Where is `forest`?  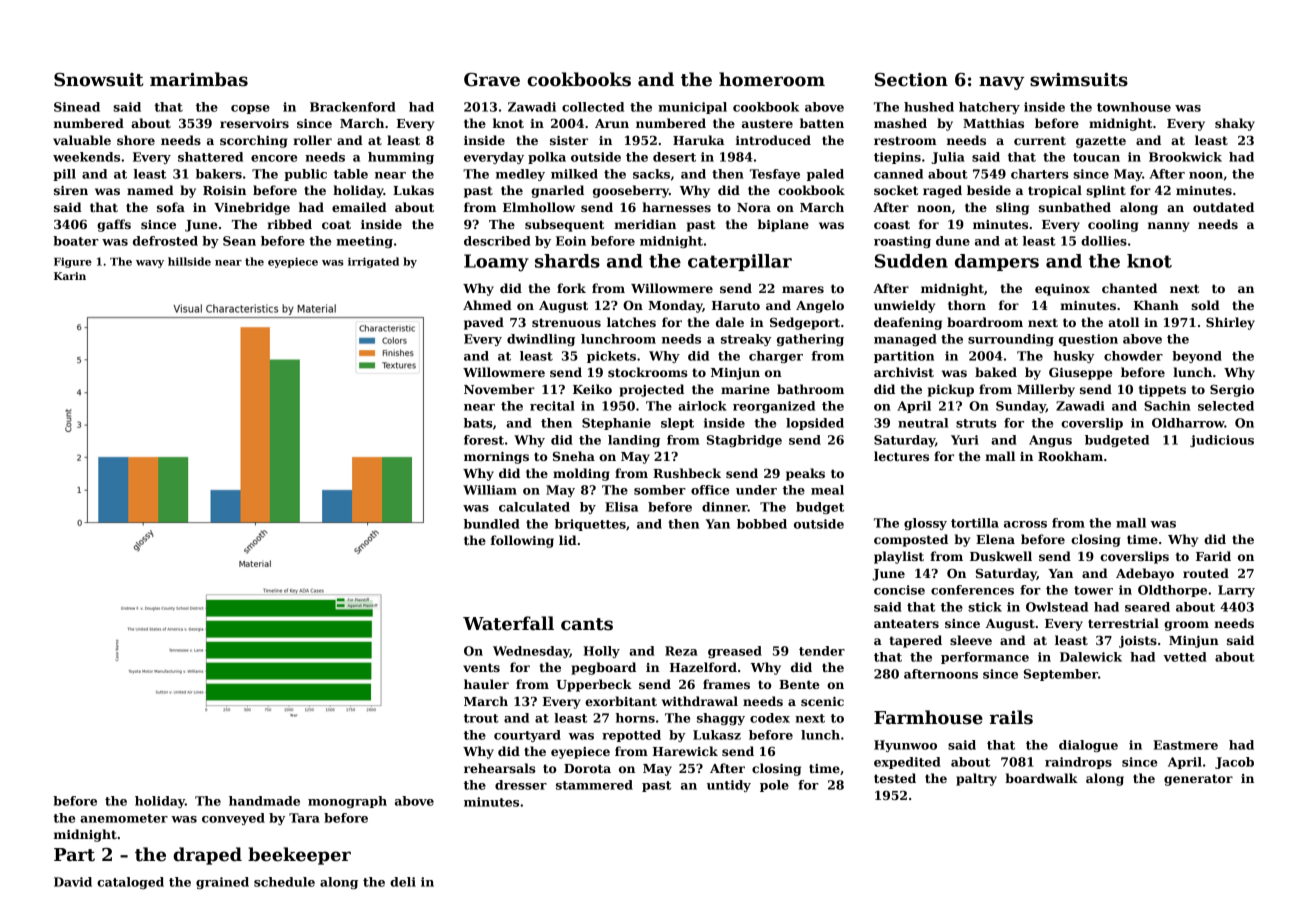 forest is located at coordinates (484, 440).
